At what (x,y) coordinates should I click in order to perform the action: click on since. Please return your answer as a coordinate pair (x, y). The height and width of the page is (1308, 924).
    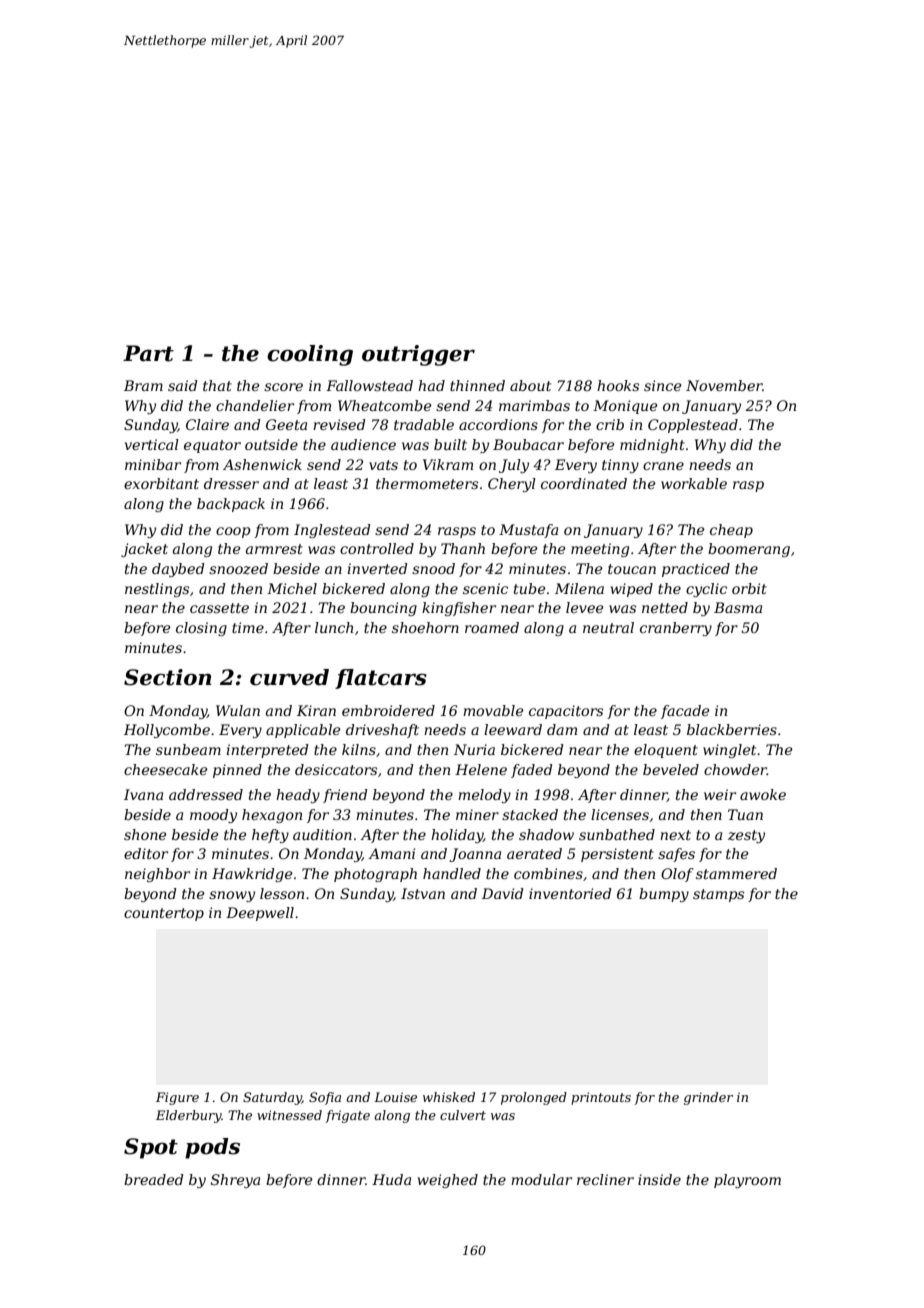
    Looking at the image, I should click on (663, 385).
